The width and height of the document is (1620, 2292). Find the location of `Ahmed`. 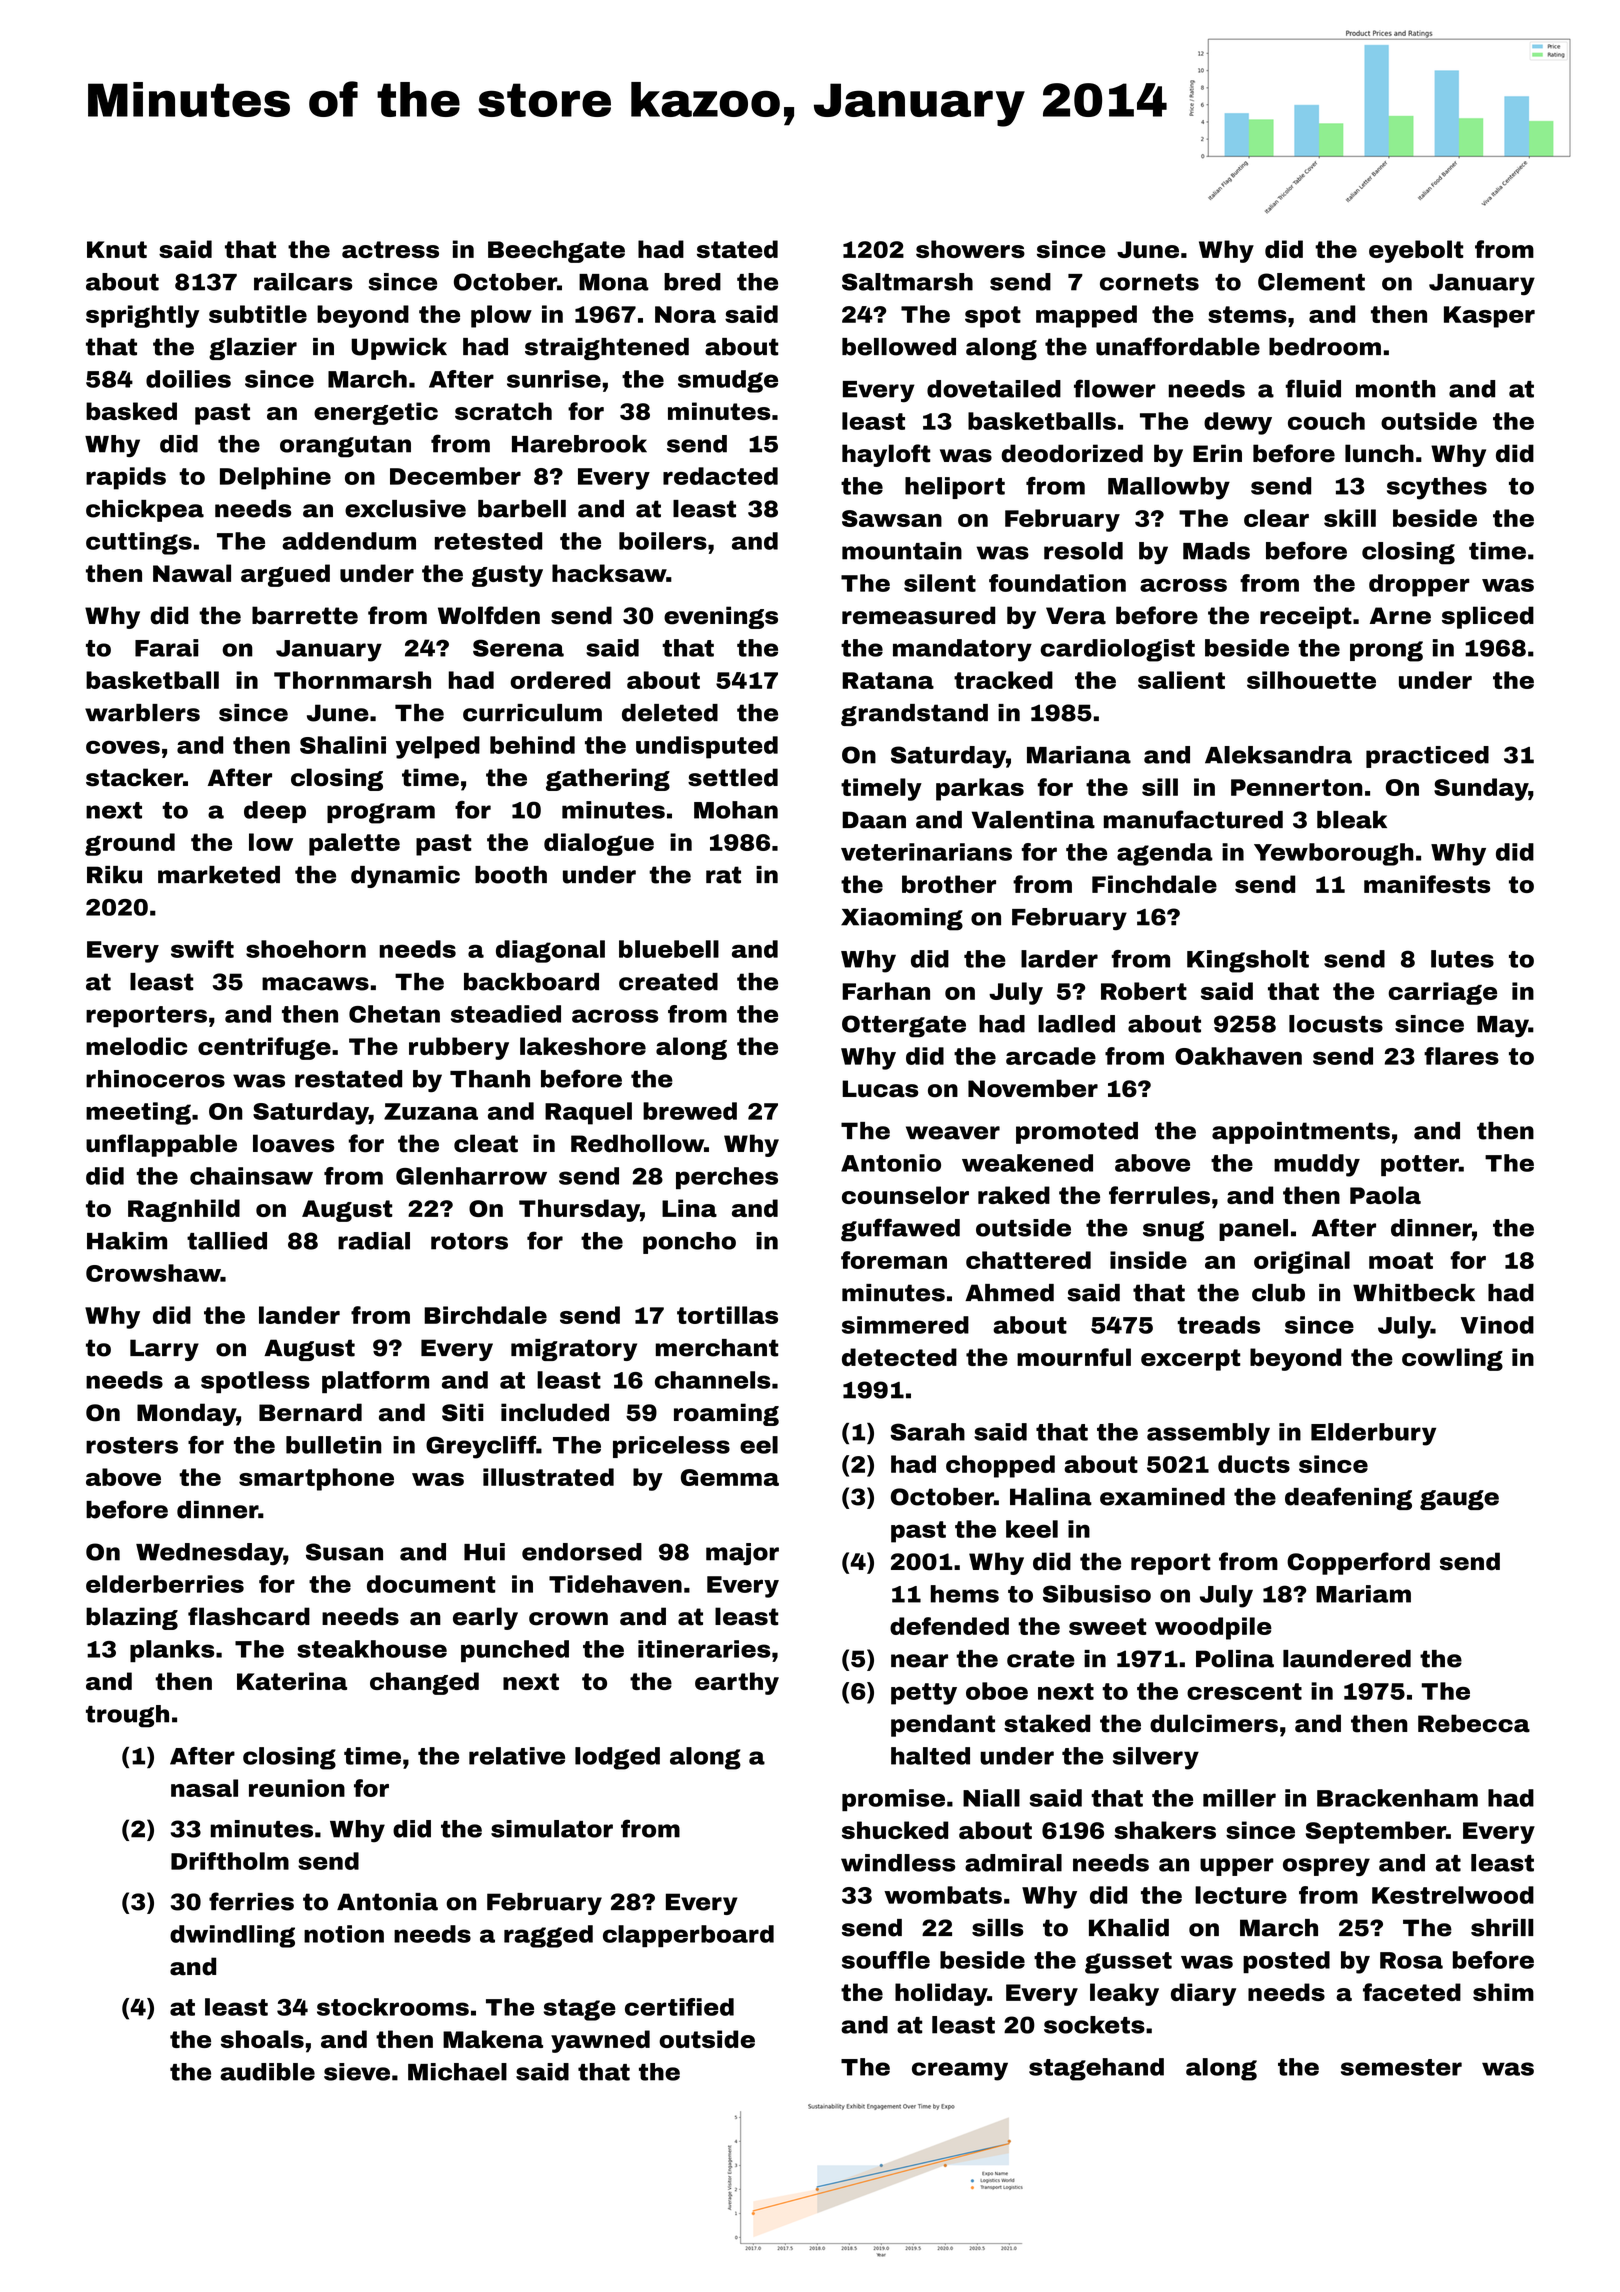

Ahmed is located at coordinates (1009, 1293).
